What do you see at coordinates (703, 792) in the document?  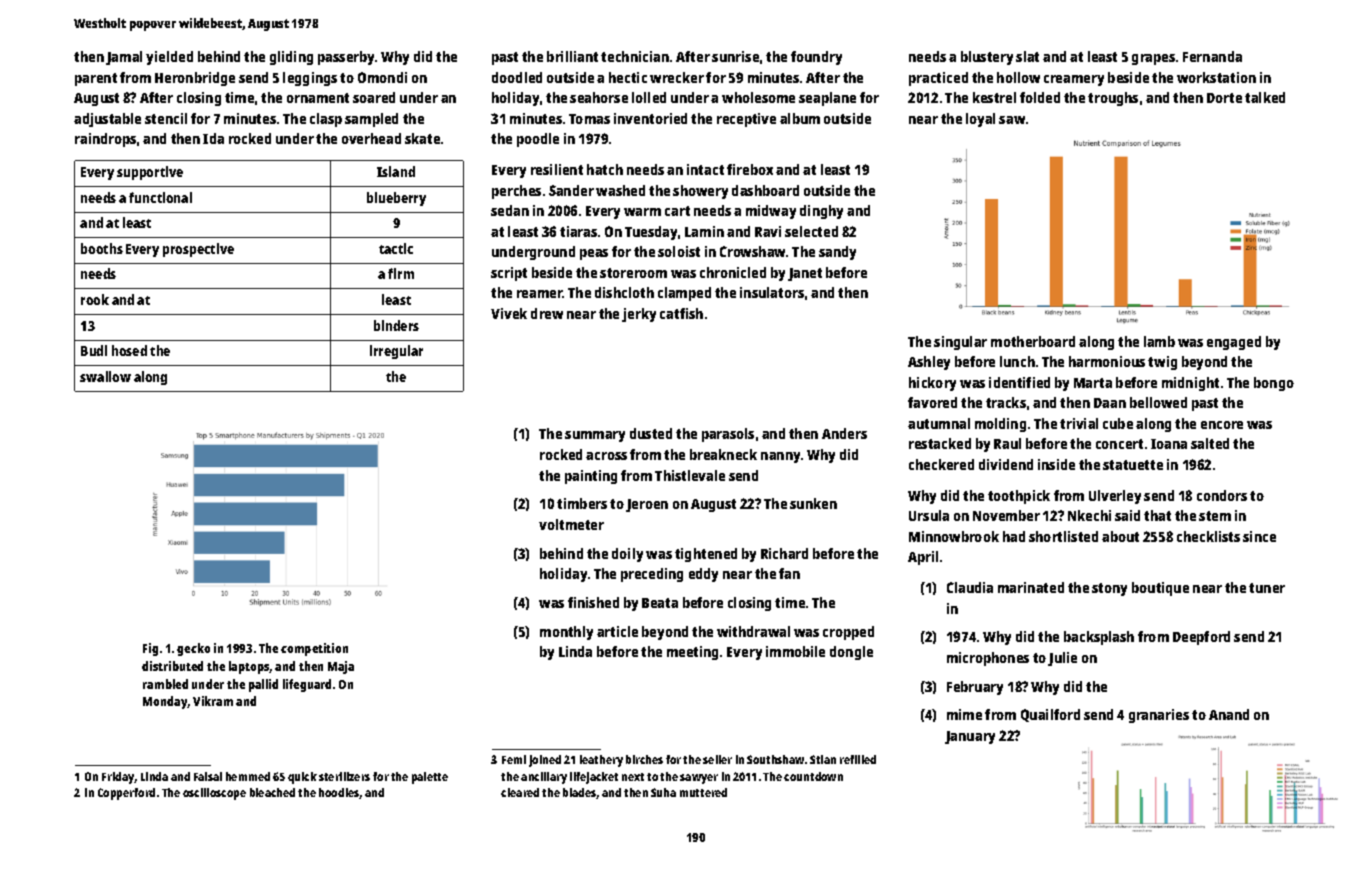 I see `muttered` at bounding box center [703, 792].
